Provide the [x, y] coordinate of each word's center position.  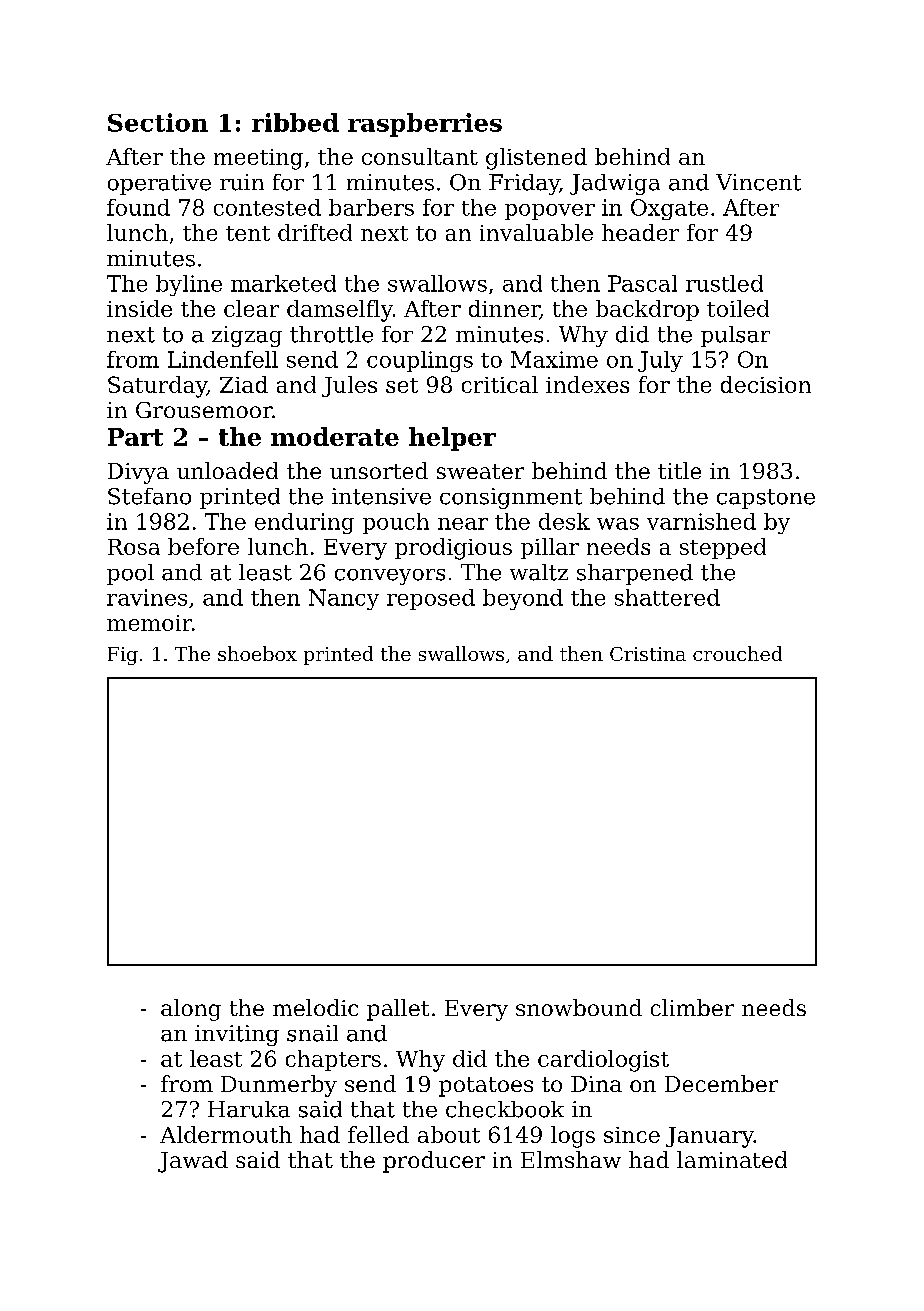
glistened [536, 159]
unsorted [379, 470]
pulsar [735, 336]
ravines [147, 597]
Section [158, 122]
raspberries [425, 125]
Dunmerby [279, 1086]
